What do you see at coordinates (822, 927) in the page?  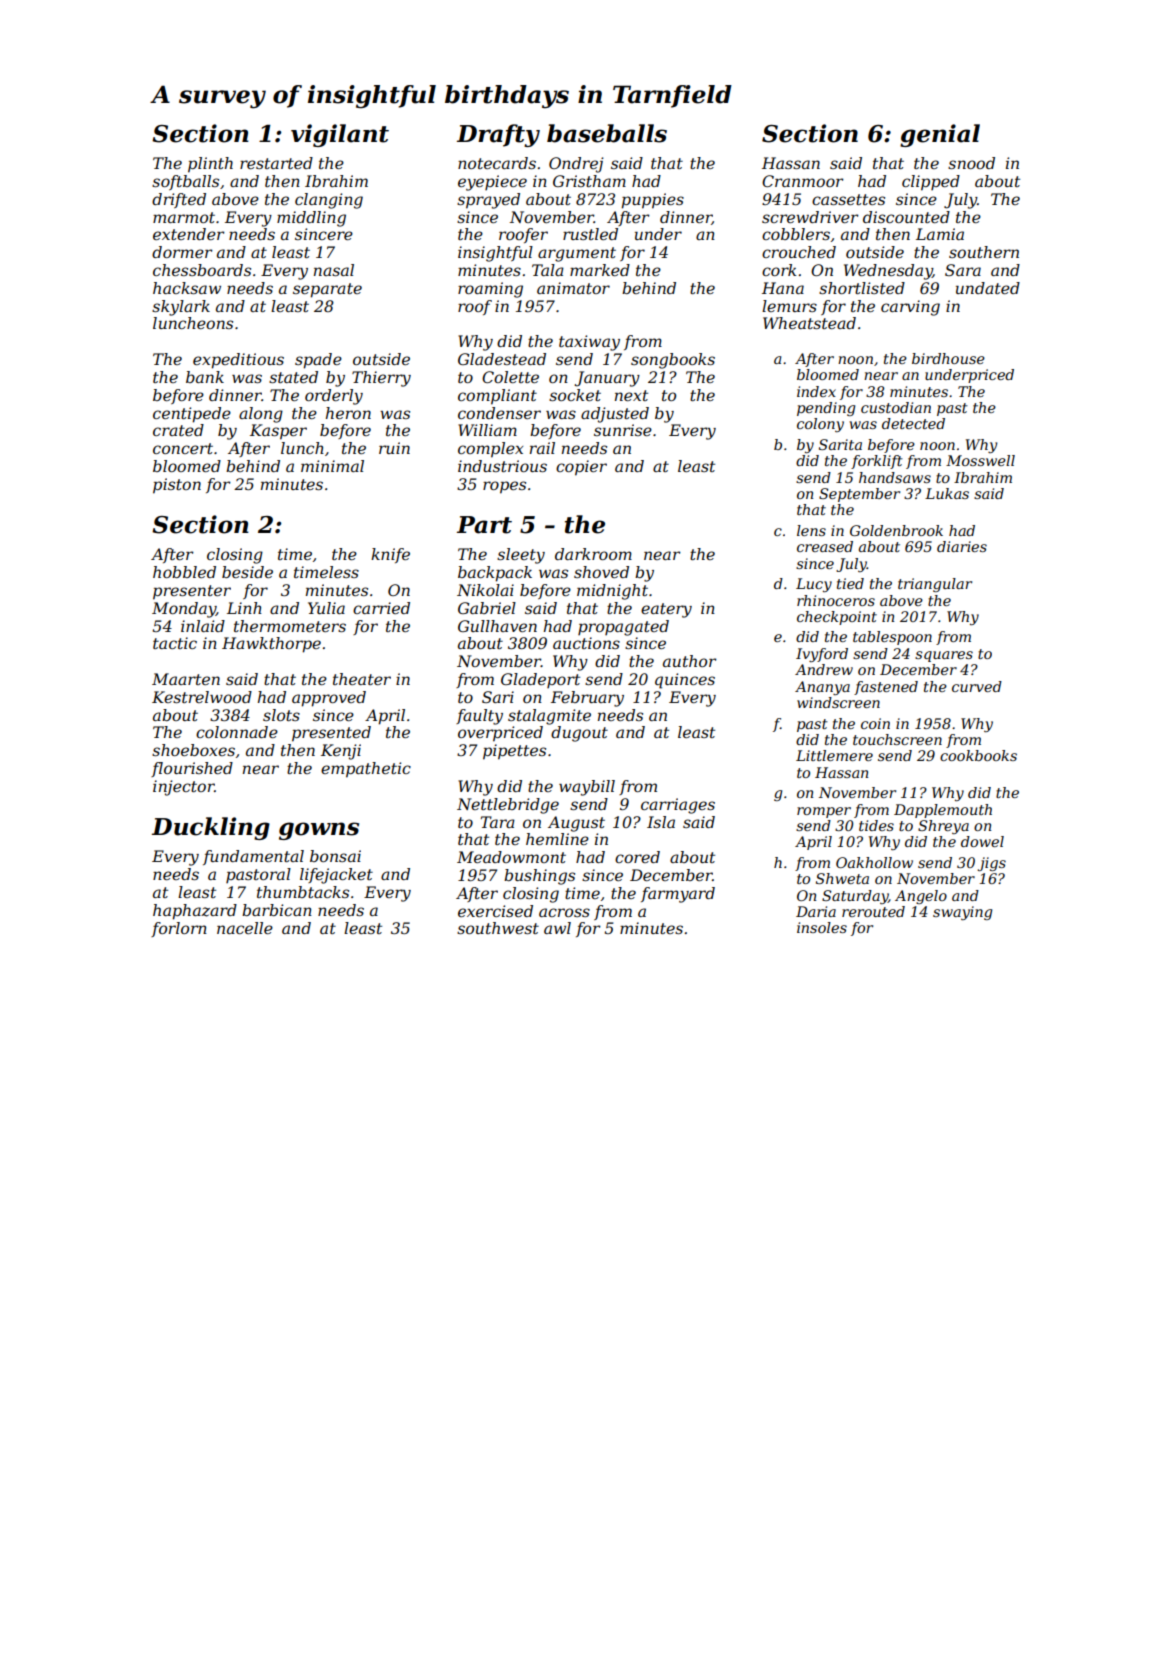 I see `insoles` at bounding box center [822, 927].
